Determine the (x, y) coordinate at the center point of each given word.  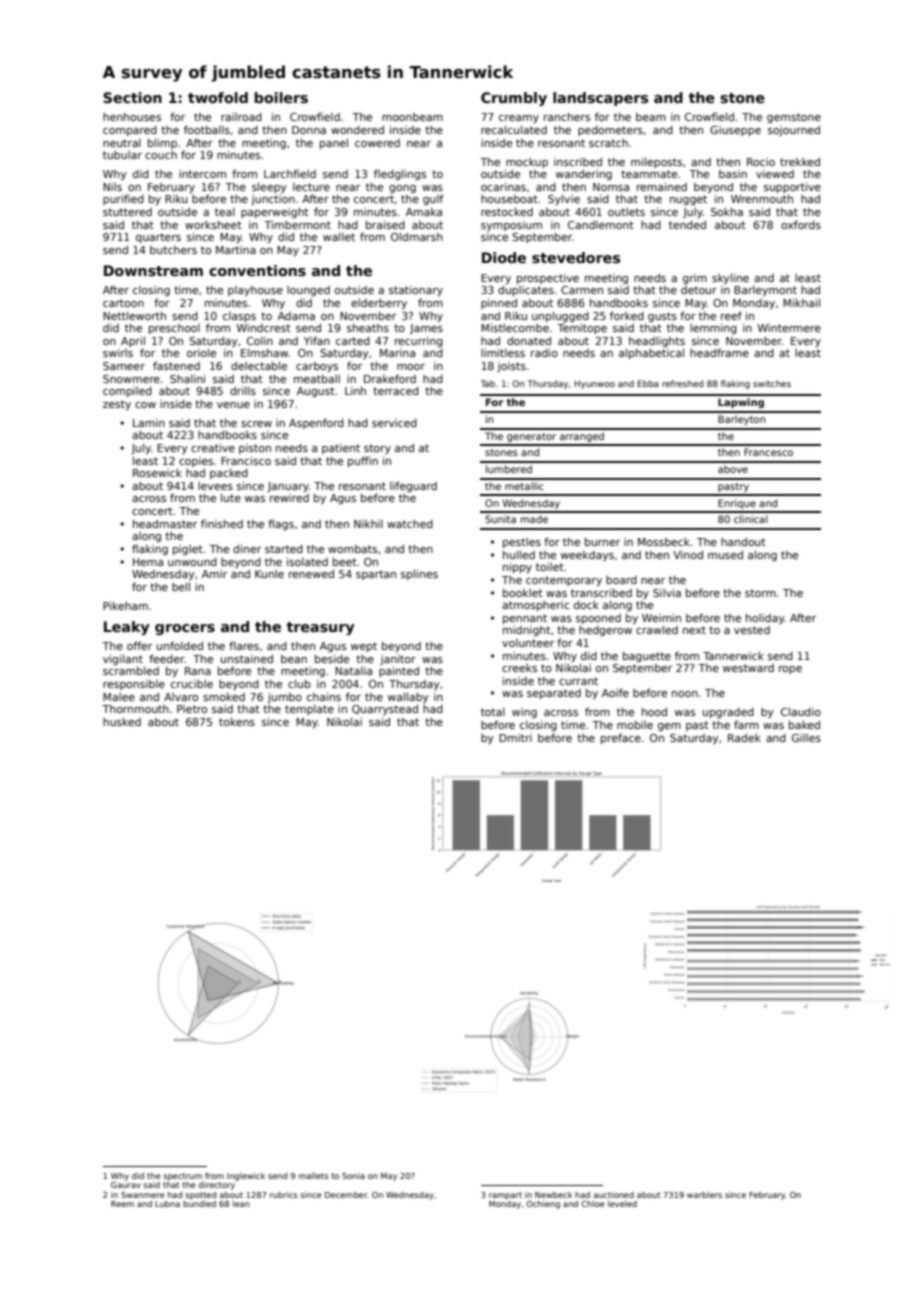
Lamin (149, 423)
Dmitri (515, 738)
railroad (241, 117)
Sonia (353, 1176)
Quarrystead (385, 709)
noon (685, 694)
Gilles (806, 738)
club (299, 683)
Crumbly (514, 99)
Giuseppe (735, 131)
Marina (397, 353)
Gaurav (126, 1185)
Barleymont (765, 291)
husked (122, 721)
